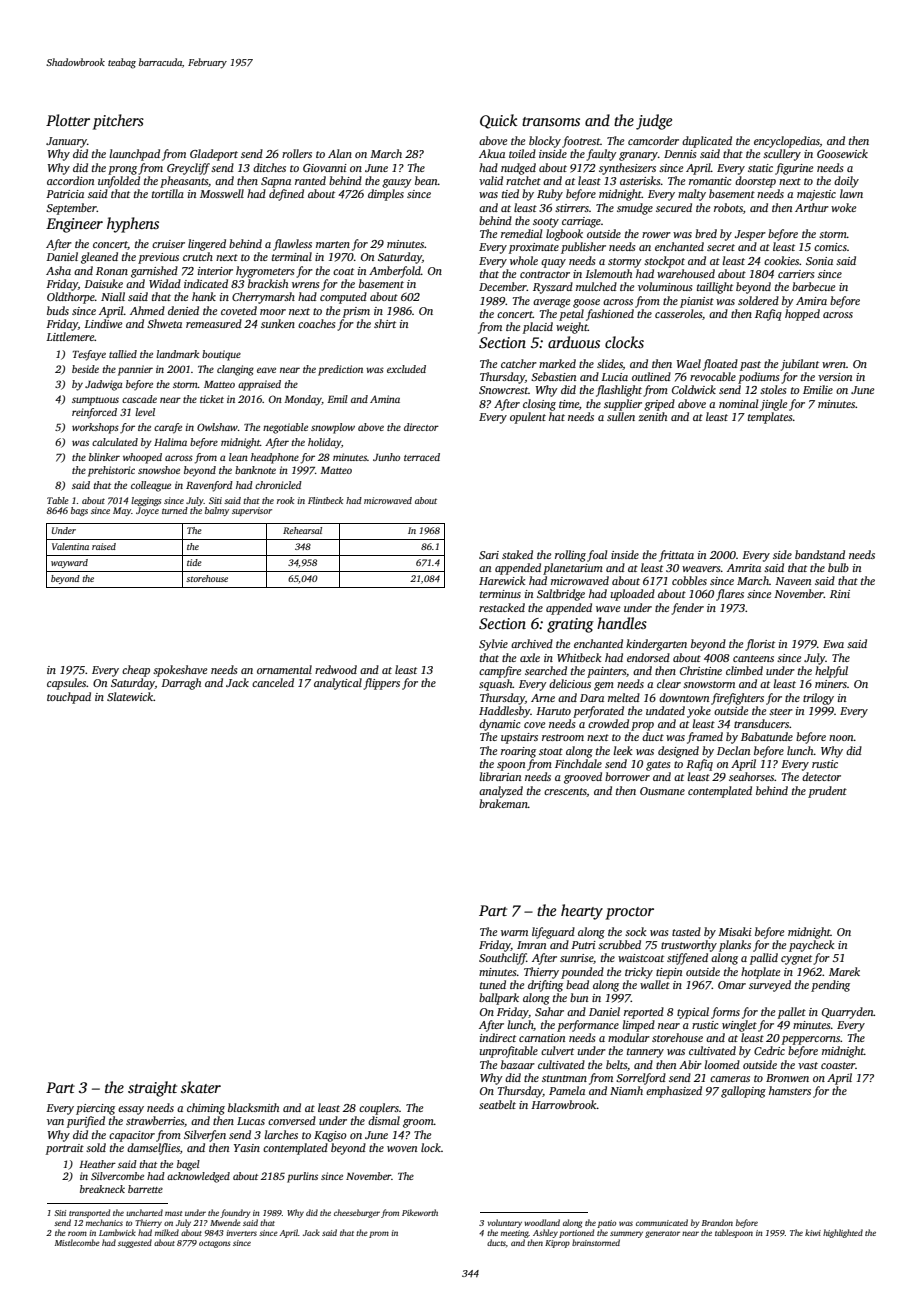  What do you see at coordinates (201, 1087) in the screenshot?
I see `skater` at bounding box center [201, 1087].
